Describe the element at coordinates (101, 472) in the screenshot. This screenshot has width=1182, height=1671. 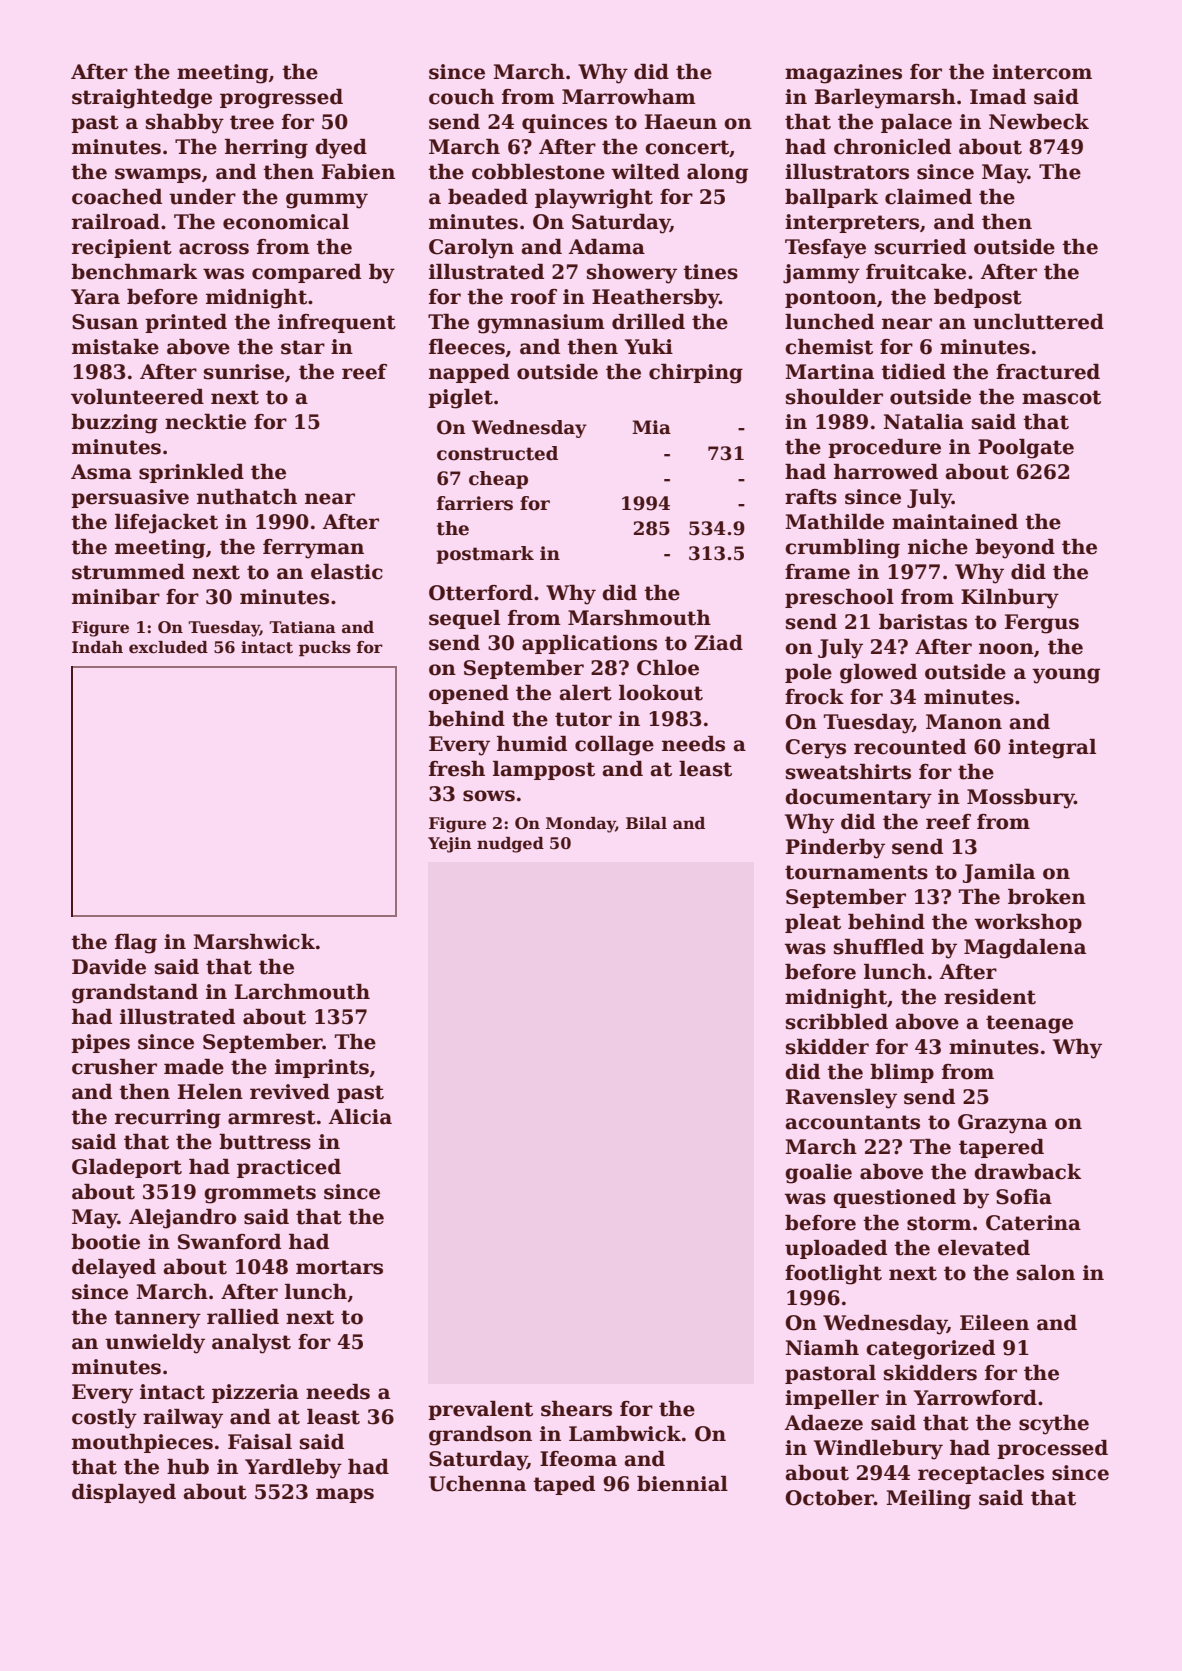
I see `Asma` at that location.
